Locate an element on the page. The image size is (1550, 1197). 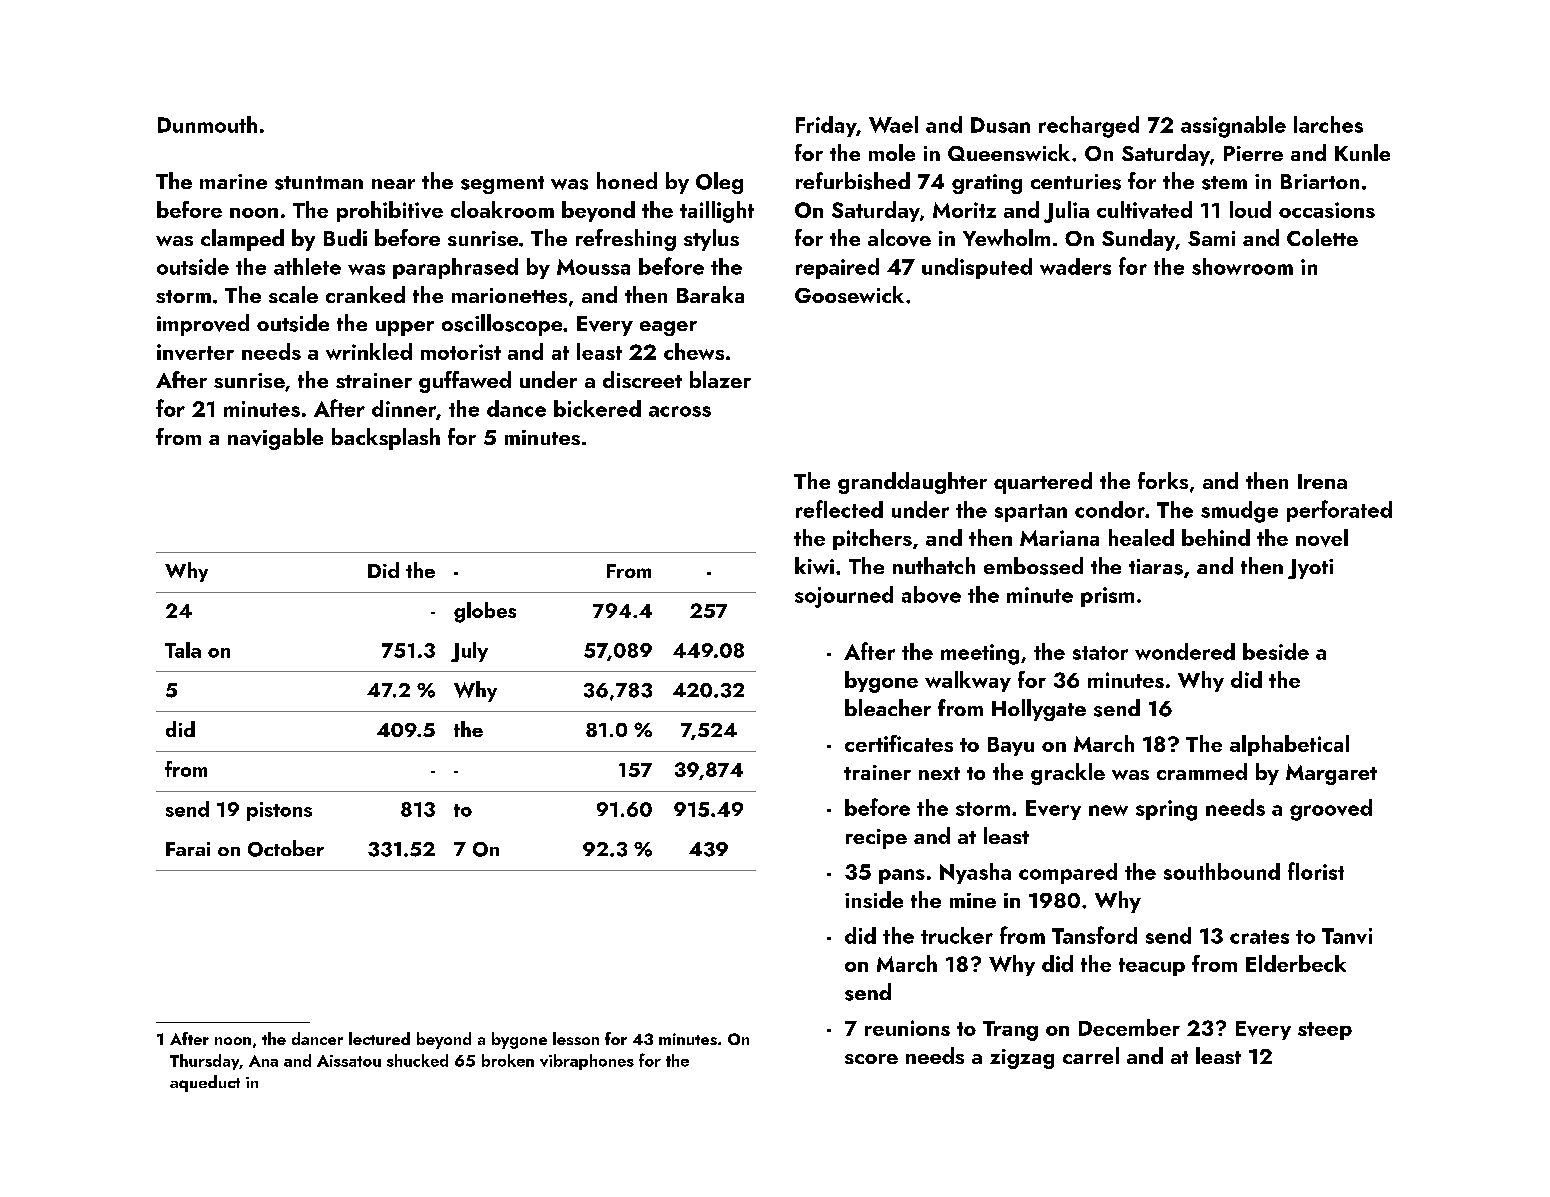
kiwi is located at coordinates (814, 565).
